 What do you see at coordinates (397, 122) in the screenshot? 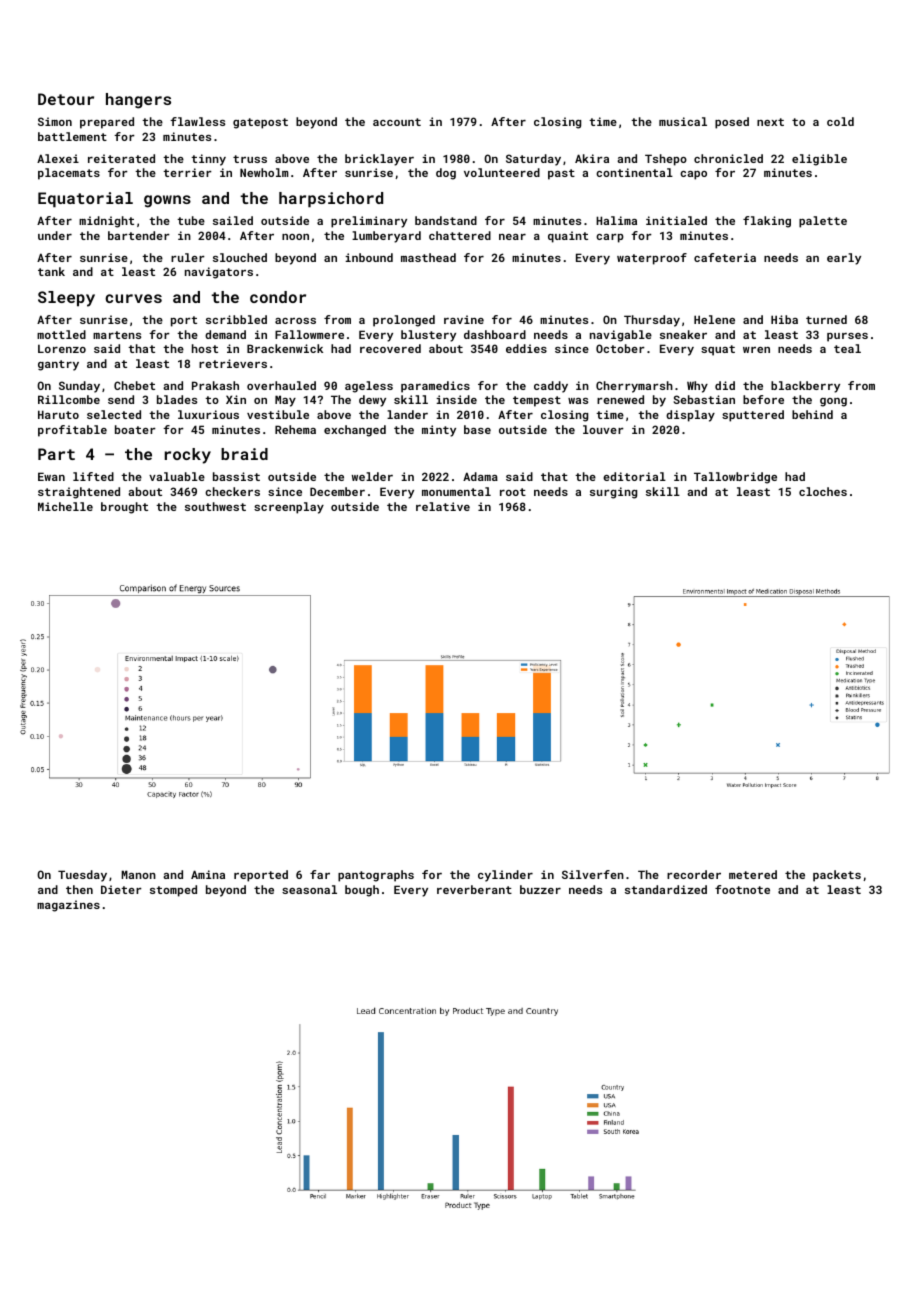
I see `account` at bounding box center [397, 122].
